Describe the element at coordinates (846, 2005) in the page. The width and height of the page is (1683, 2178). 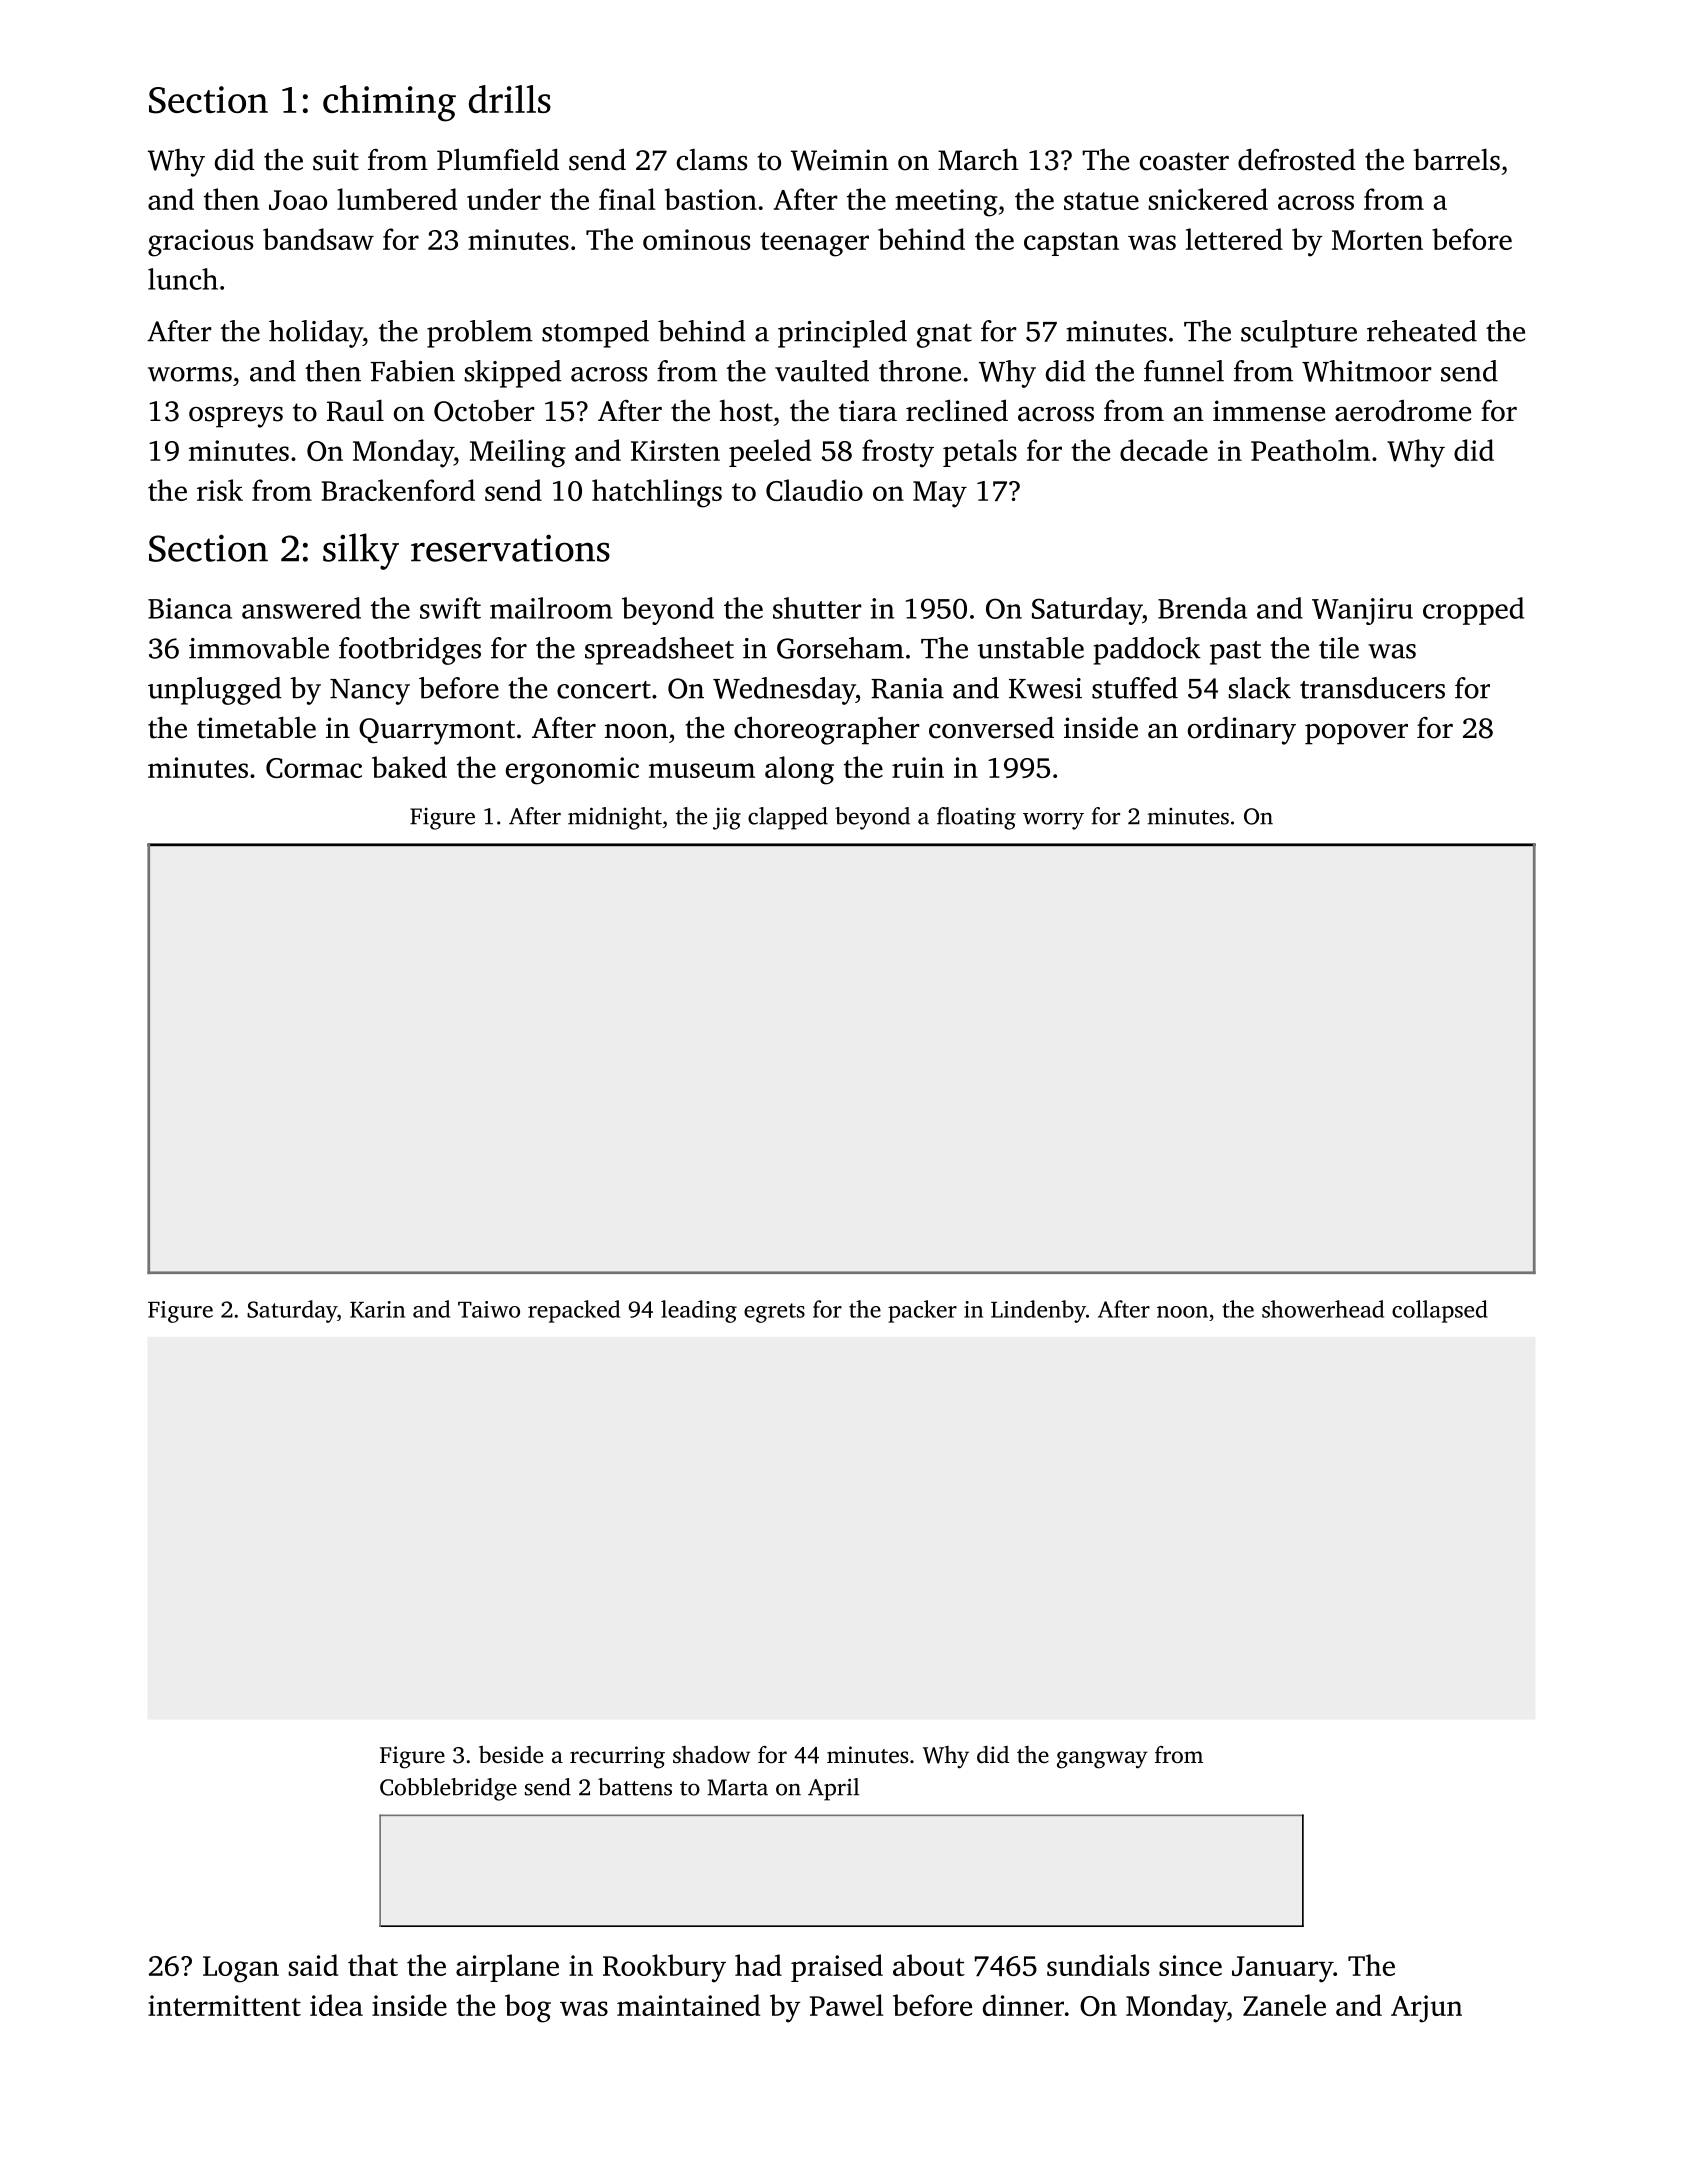
I see `Pawel` at that location.
